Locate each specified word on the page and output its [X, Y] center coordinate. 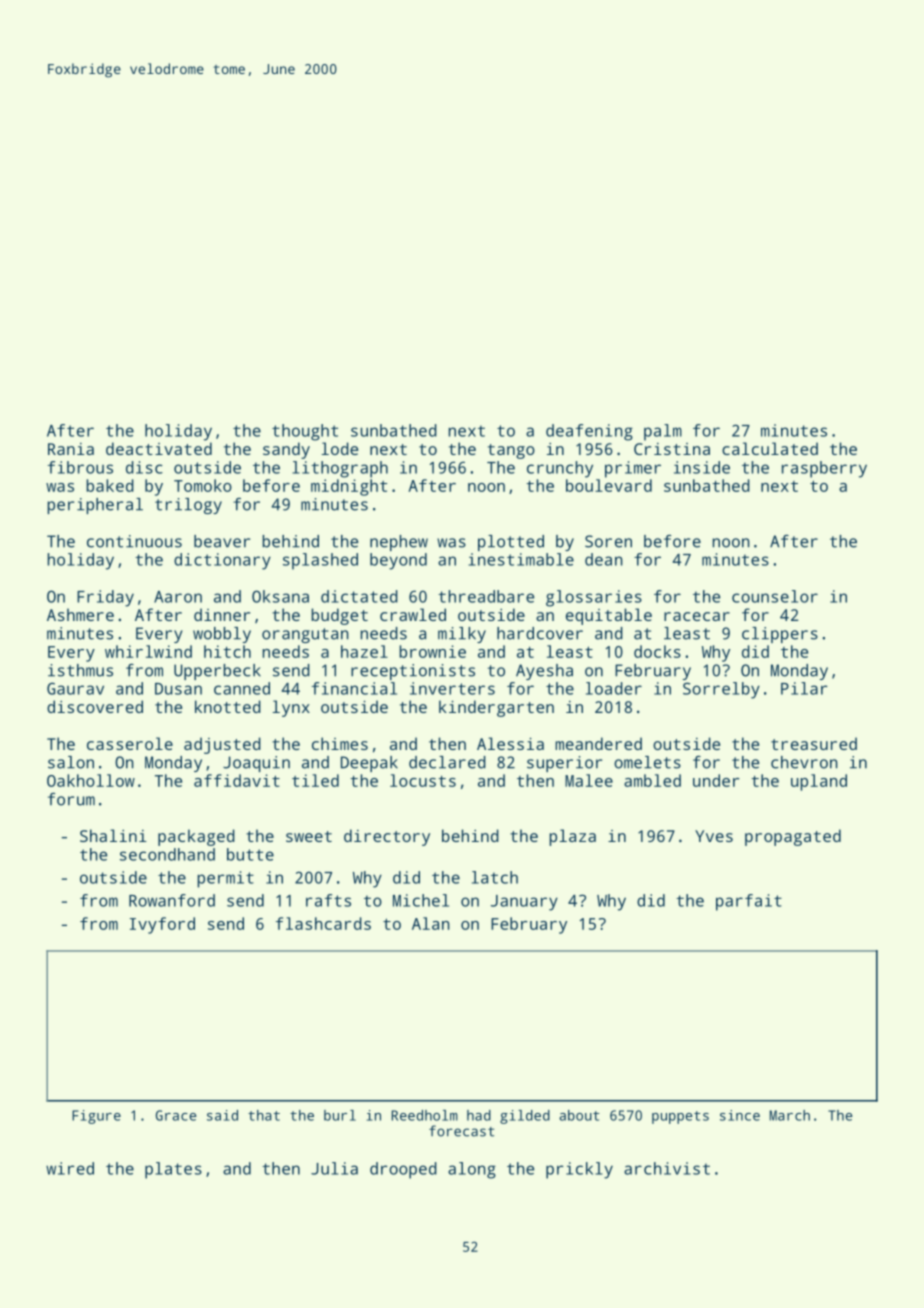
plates [173, 1170]
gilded [525, 1117]
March [790, 1115]
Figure [96, 1117]
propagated [793, 837]
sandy [286, 450]
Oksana [280, 596]
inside [702, 467]
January [524, 903]
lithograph [340, 469]
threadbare [486, 596]
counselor [775, 596]
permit [225, 879]
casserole [130, 743]
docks [657, 651]
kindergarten [496, 708]
